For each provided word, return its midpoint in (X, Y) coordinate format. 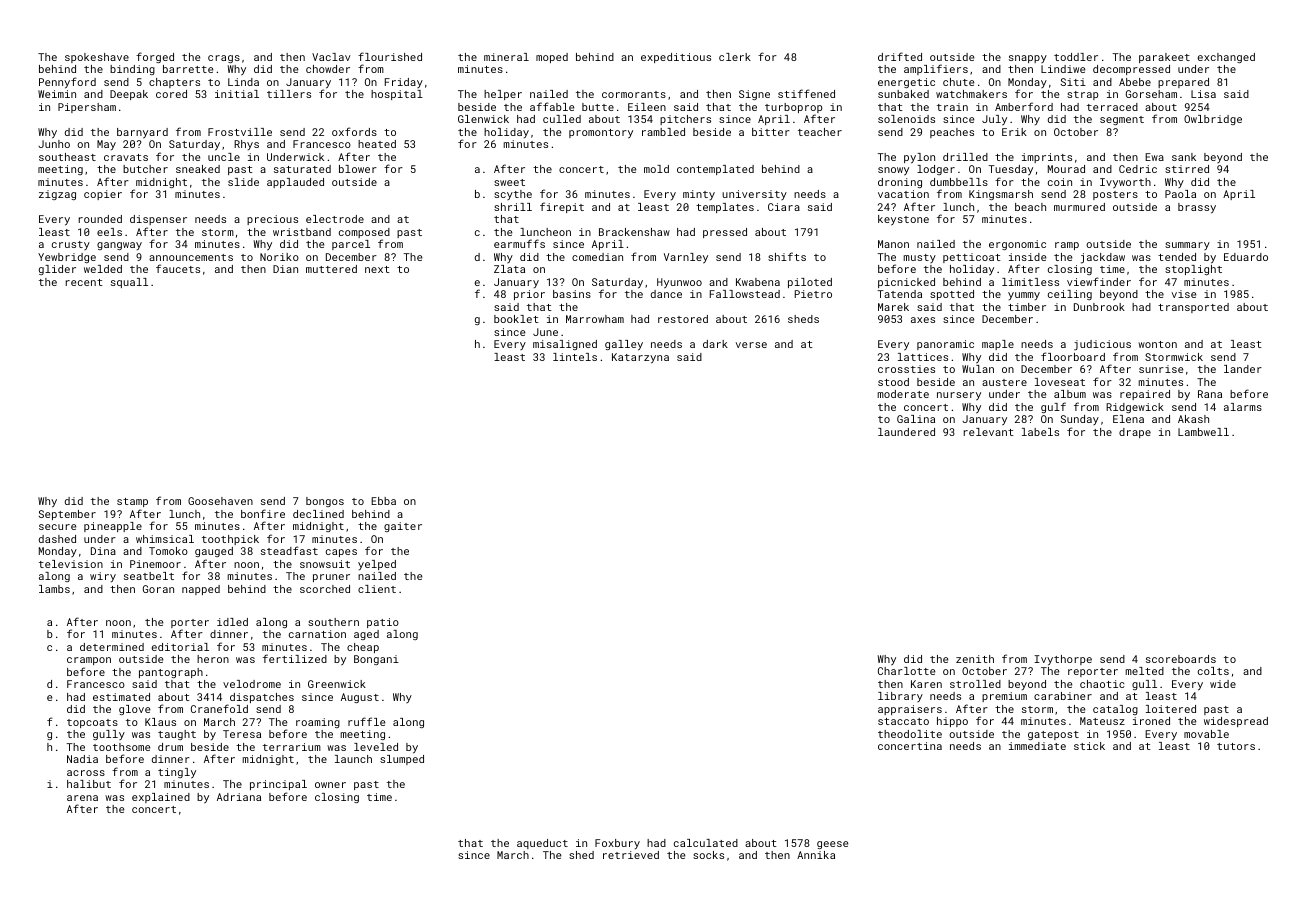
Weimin (57, 94)
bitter (771, 132)
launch (353, 759)
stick (1089, 746)
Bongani (376, 660)
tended (1177, 257)
